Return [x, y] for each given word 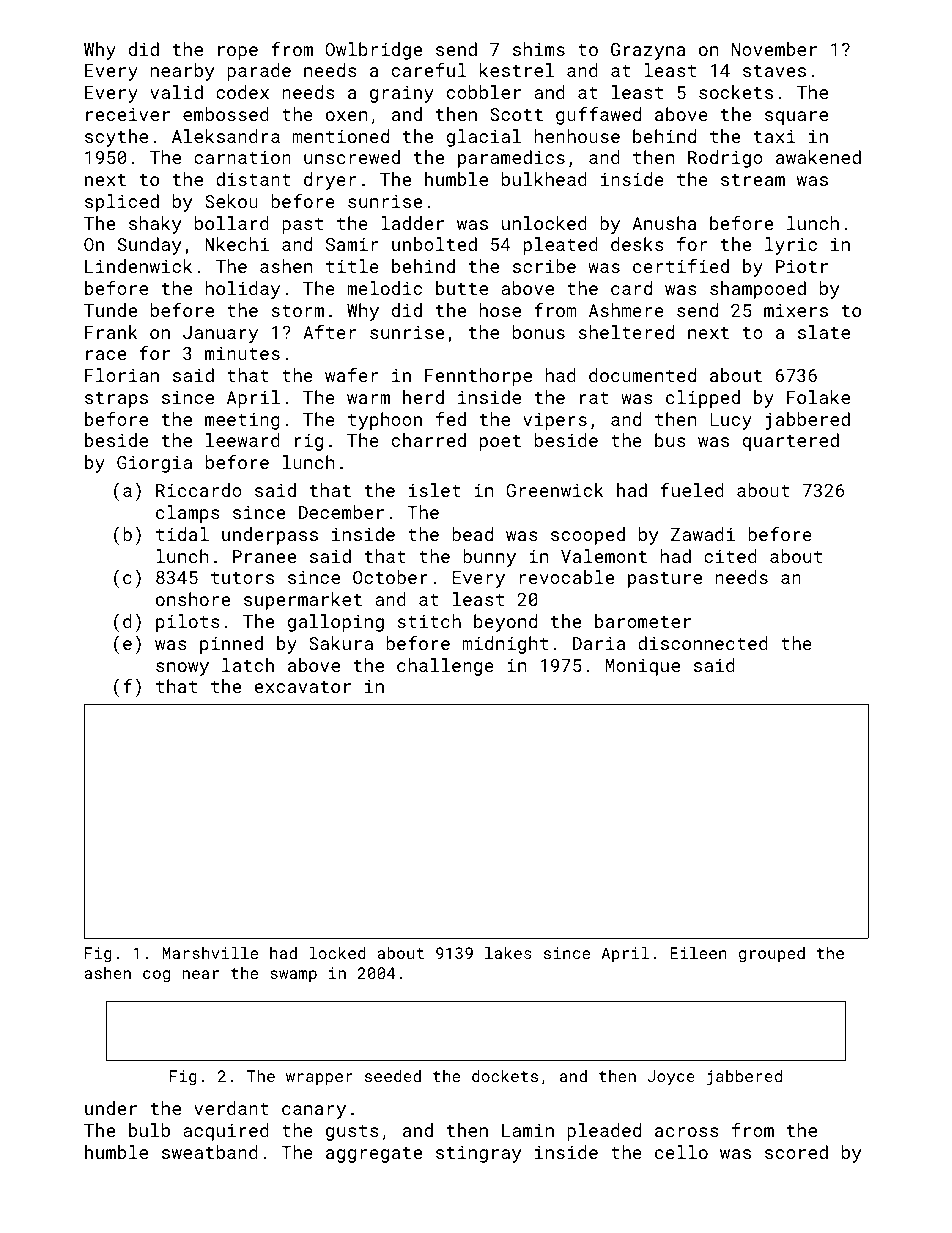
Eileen [698, 953]
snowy [182, 669]
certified [681, 266]
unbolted [434, 244]
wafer [351, 375]
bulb [149, 1130]
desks [637, 244]
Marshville [210, 953]
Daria [599, 643]
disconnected [703, 643]
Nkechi [237, 244]
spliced [122, 203]
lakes [508, 953]
